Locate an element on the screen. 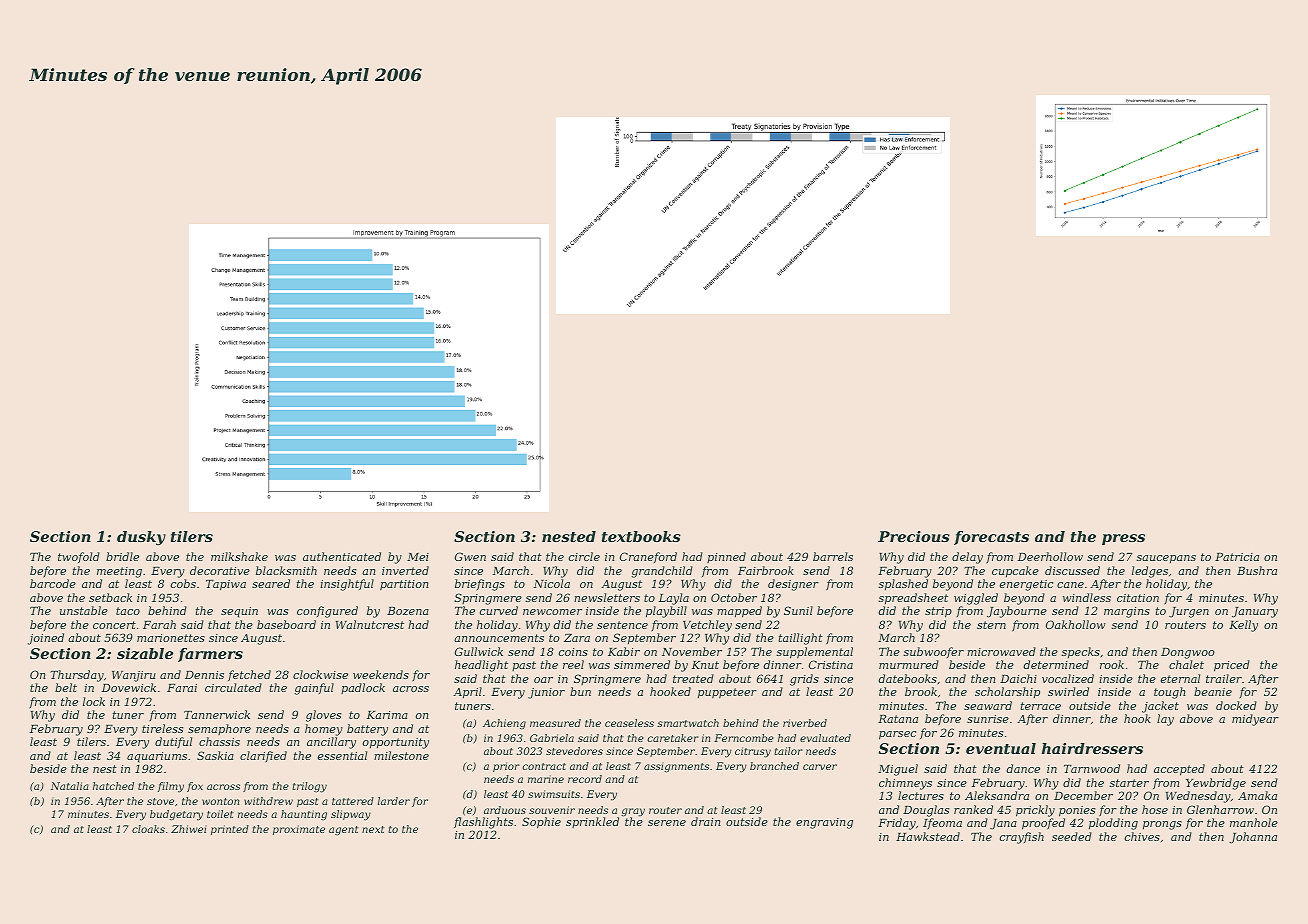 This screenshot has width=1308, height=924. Aleksandra is located at coordinates (997, 795).
